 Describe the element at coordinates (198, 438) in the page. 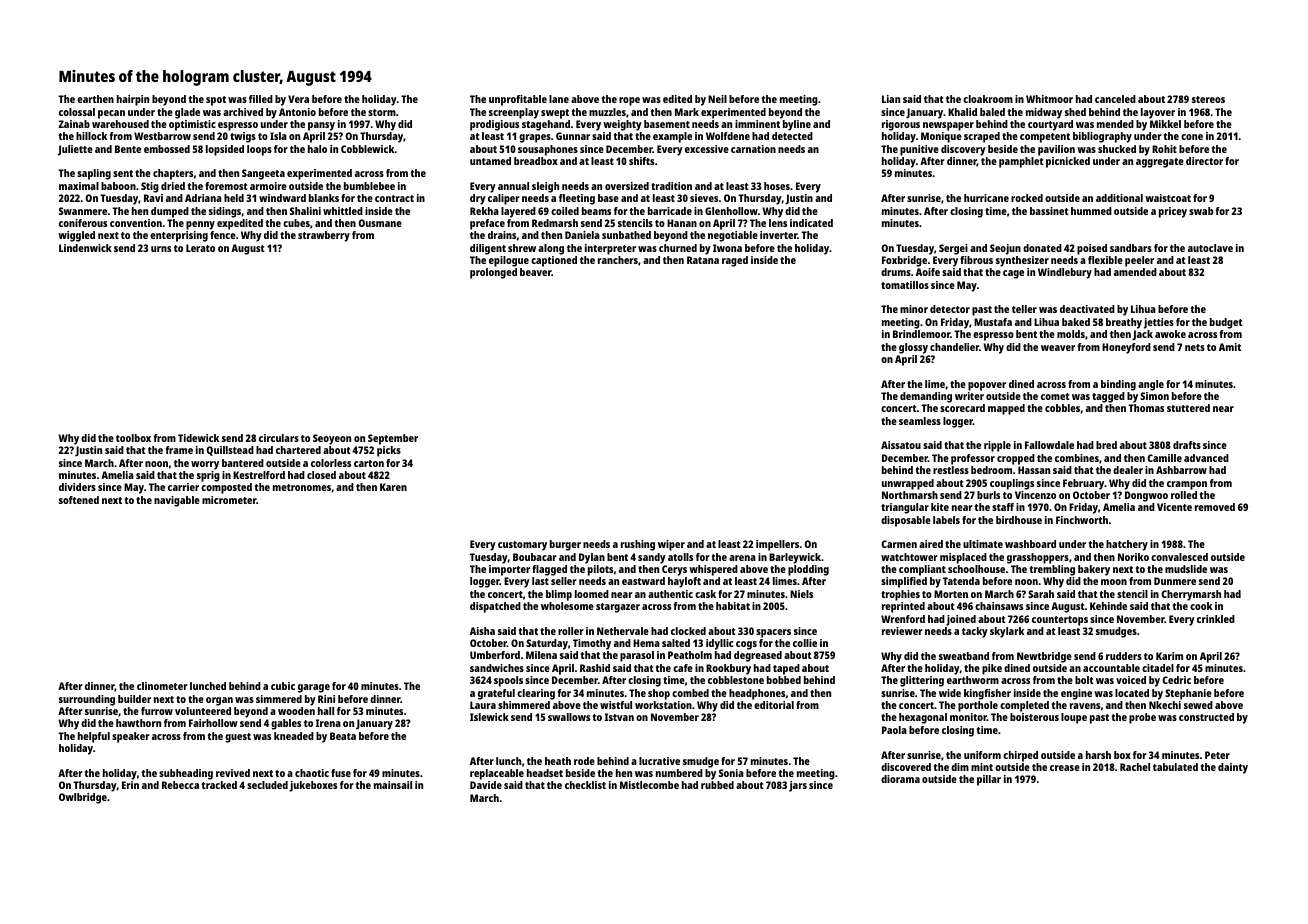

I see `Tidewick` at that location.
